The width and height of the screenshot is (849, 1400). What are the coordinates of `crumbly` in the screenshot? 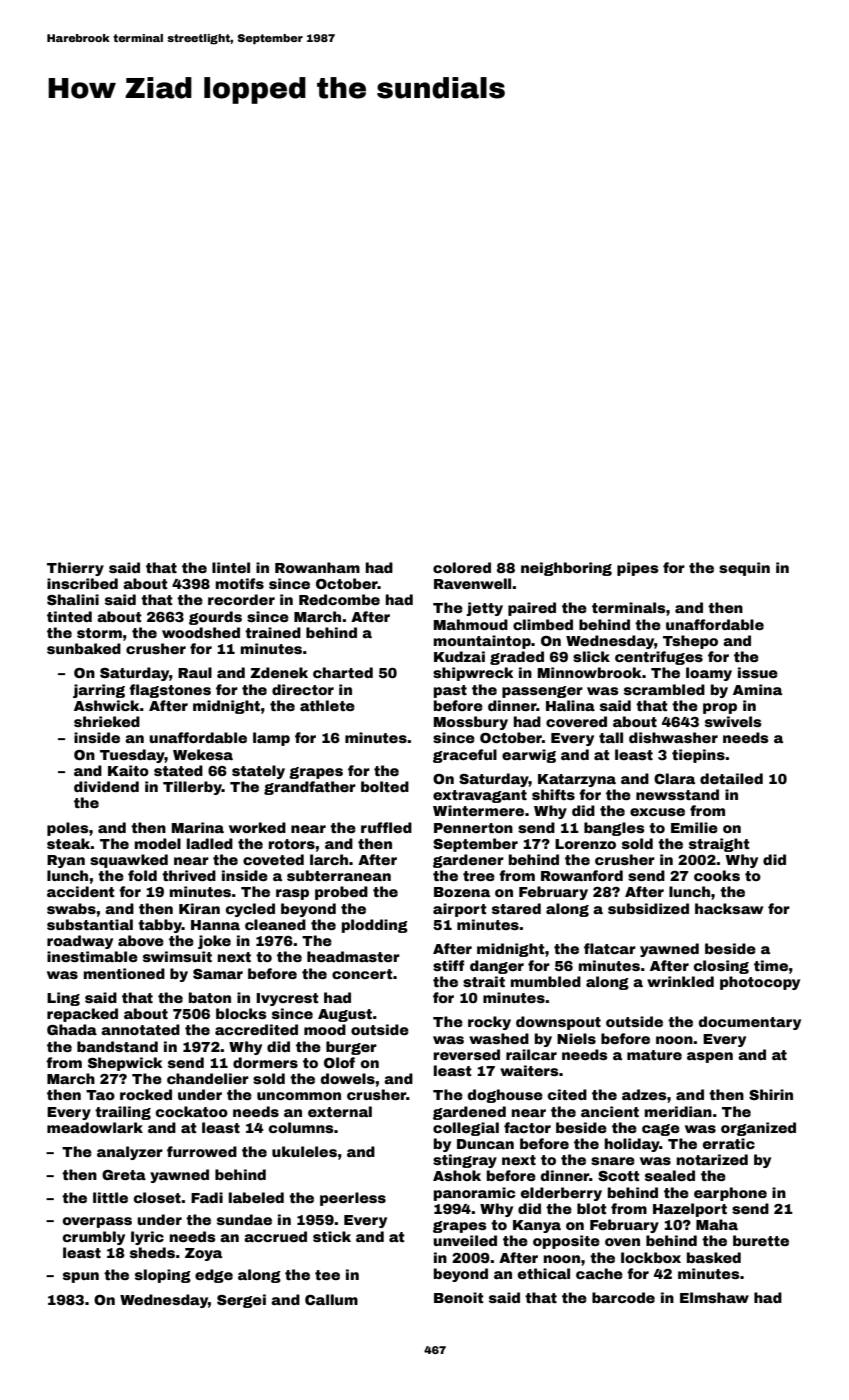 It's located at (94, 1238).
